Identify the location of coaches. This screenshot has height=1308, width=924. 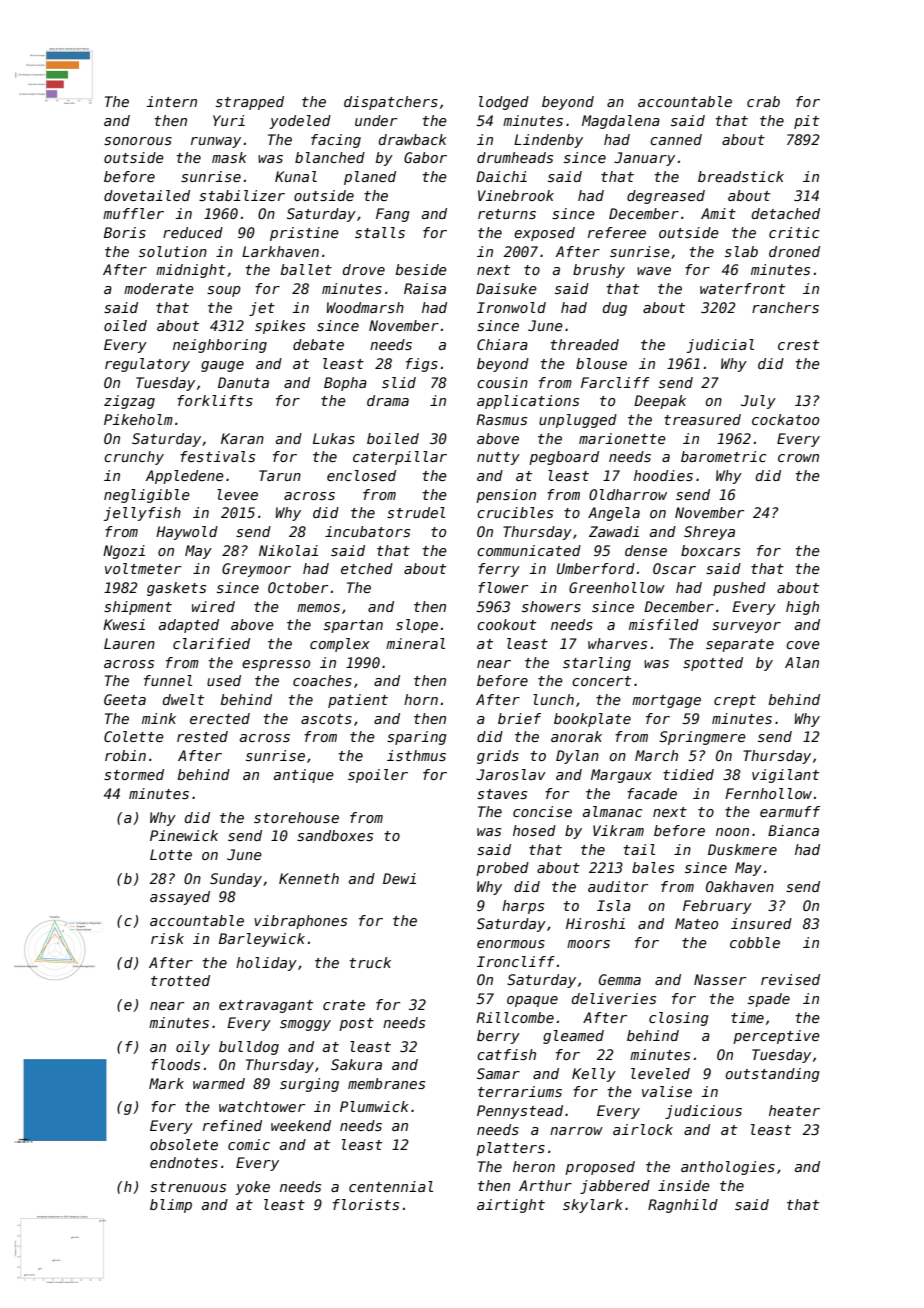
(322, 680).
